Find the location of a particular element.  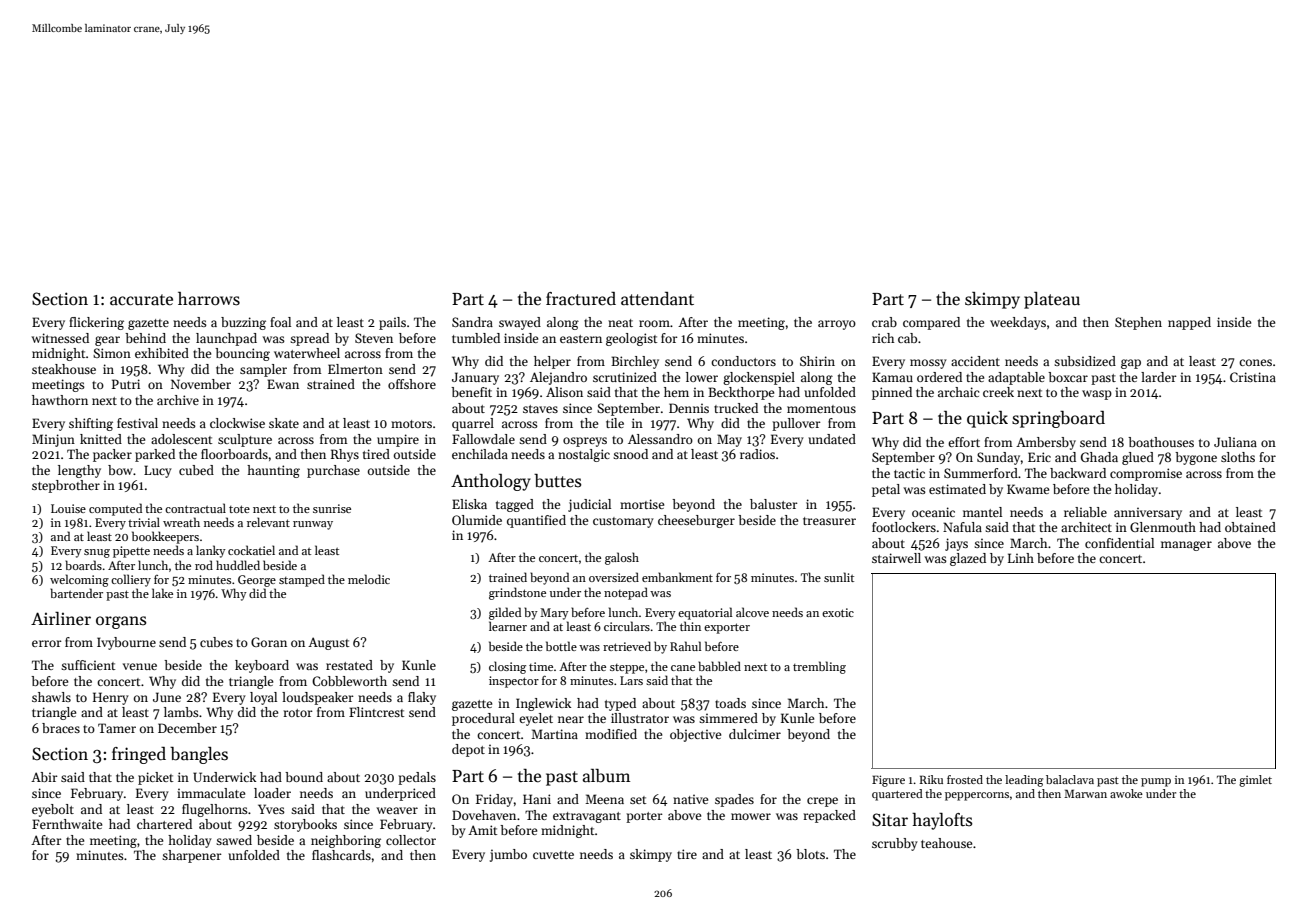

learner is located at coordinates (508, 626).
